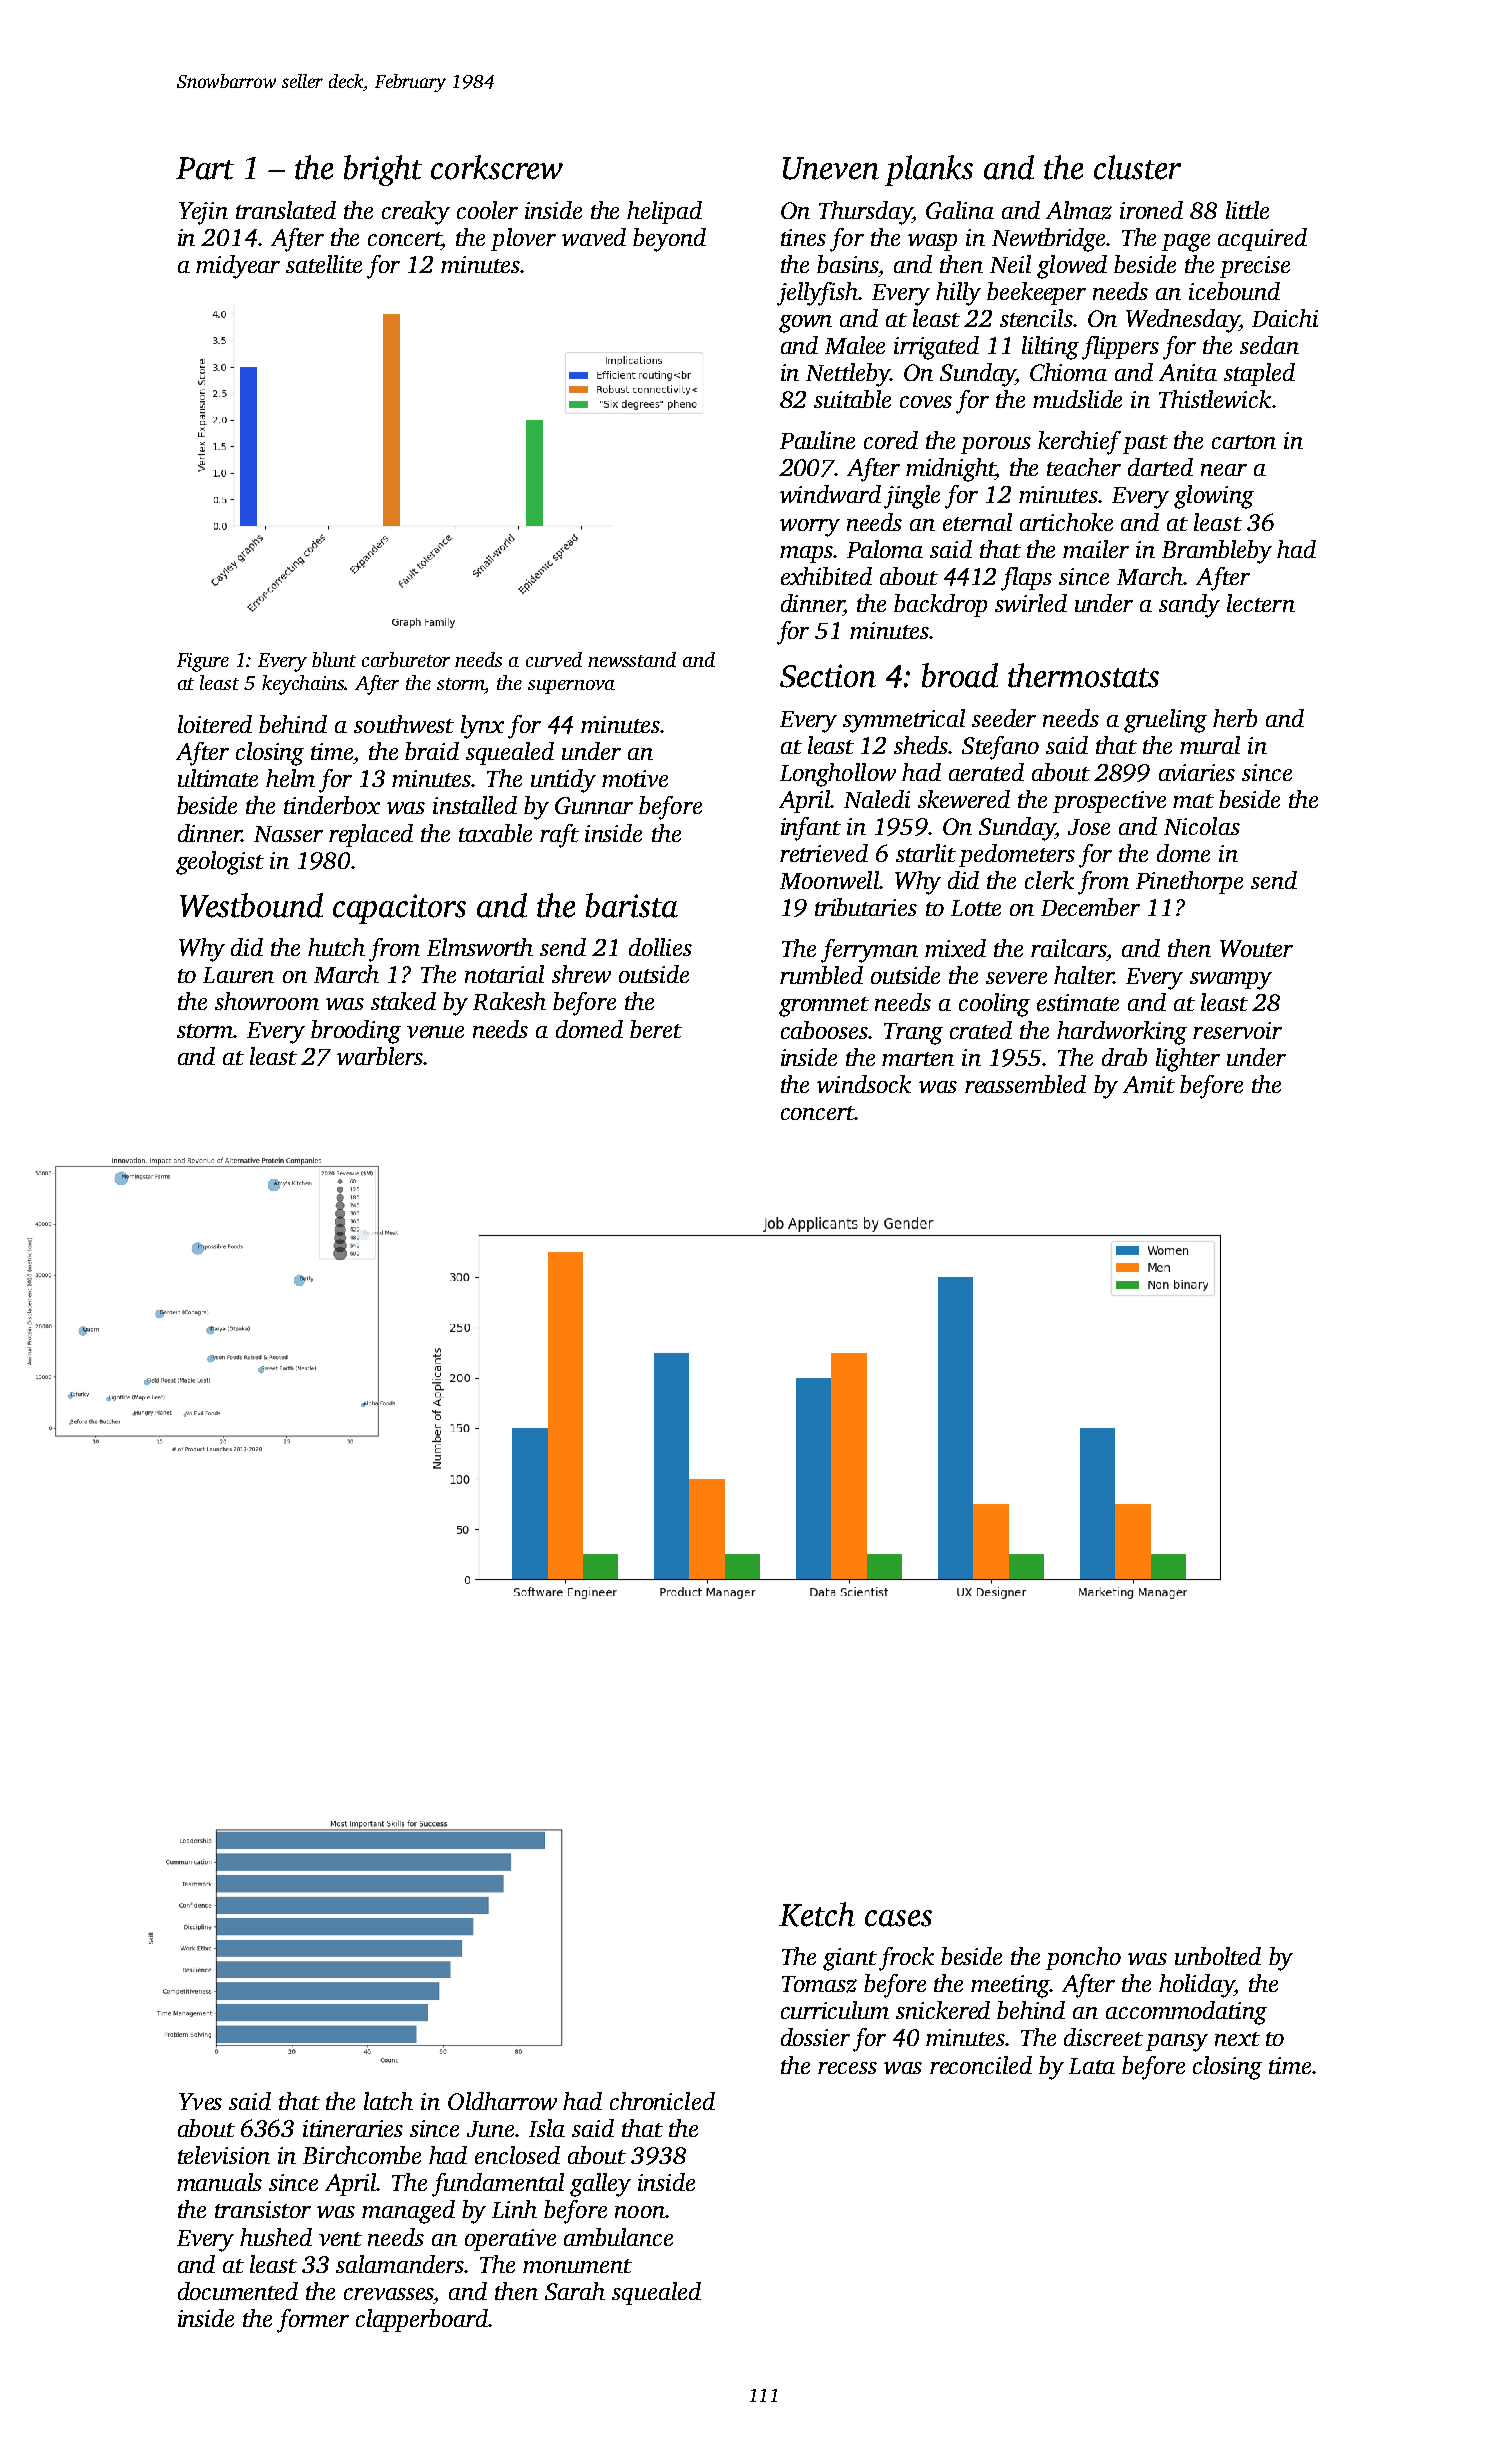 Image resolution: width=1496 pixels, height=2464 pixels. Describe the element at coordinates (664, 212) in the page. I see `helipad` at that location.
